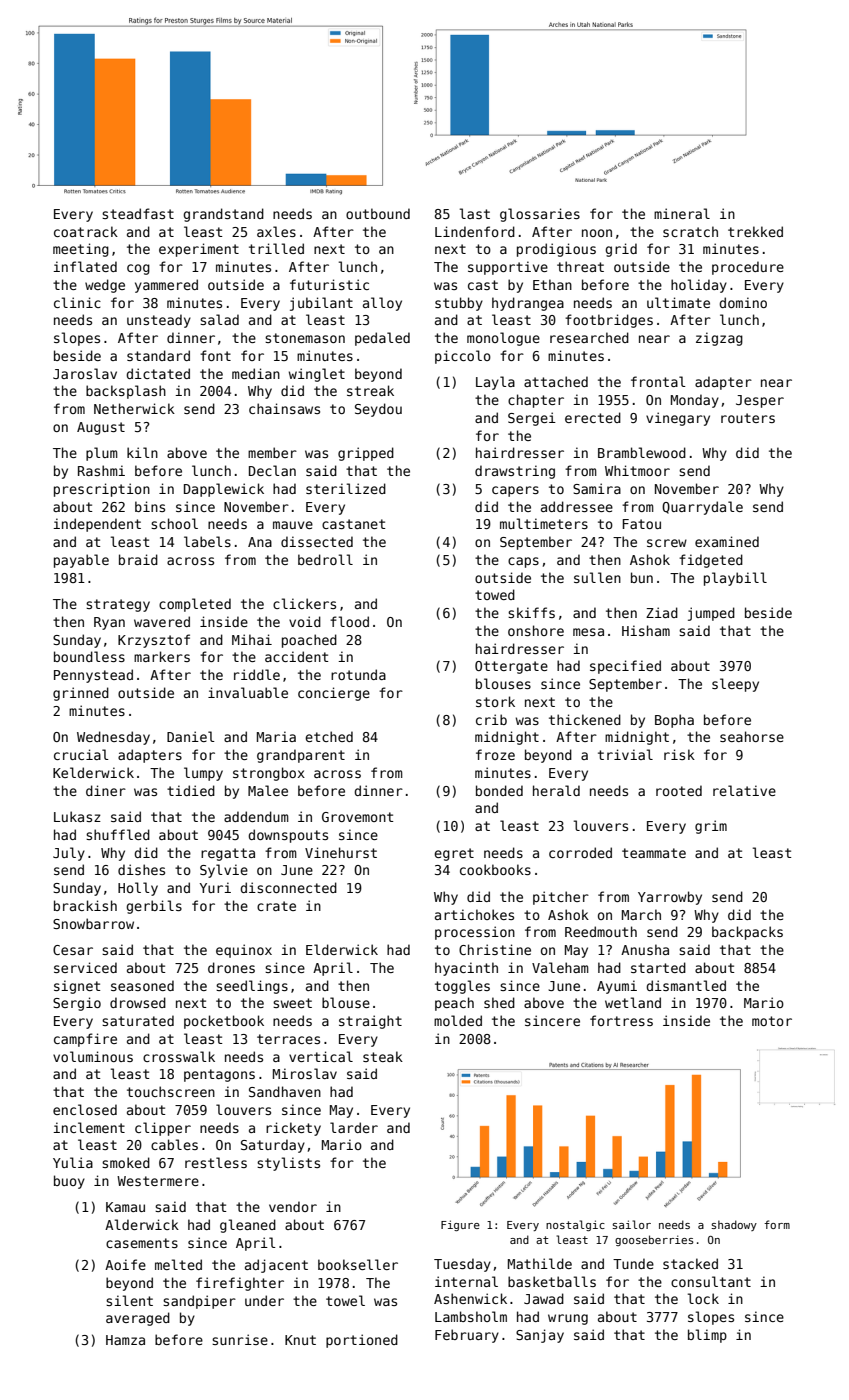 This screenshot has height=1400, width=849. Describe the element at coordinates (219, 1075) in the screenshot. I see `pentagons` at that location.
